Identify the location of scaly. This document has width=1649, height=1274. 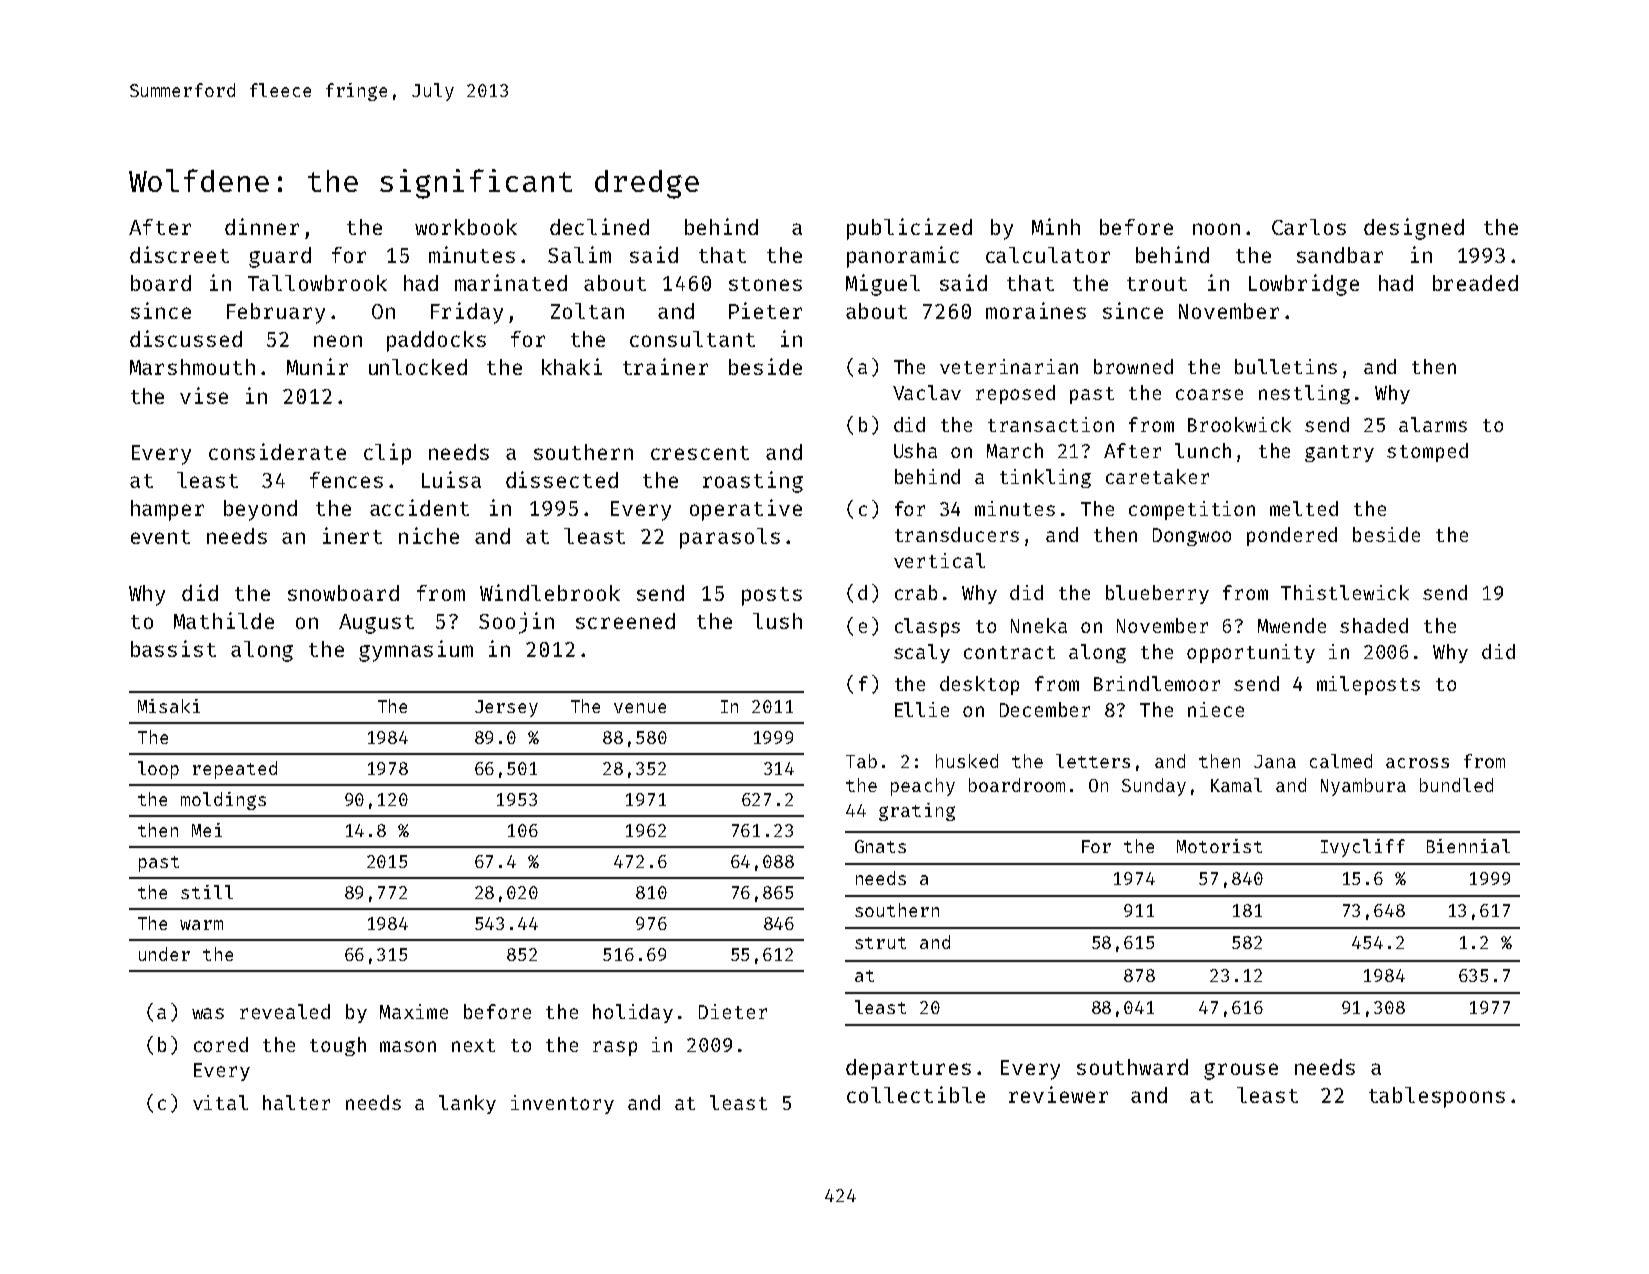
(922, 653).
